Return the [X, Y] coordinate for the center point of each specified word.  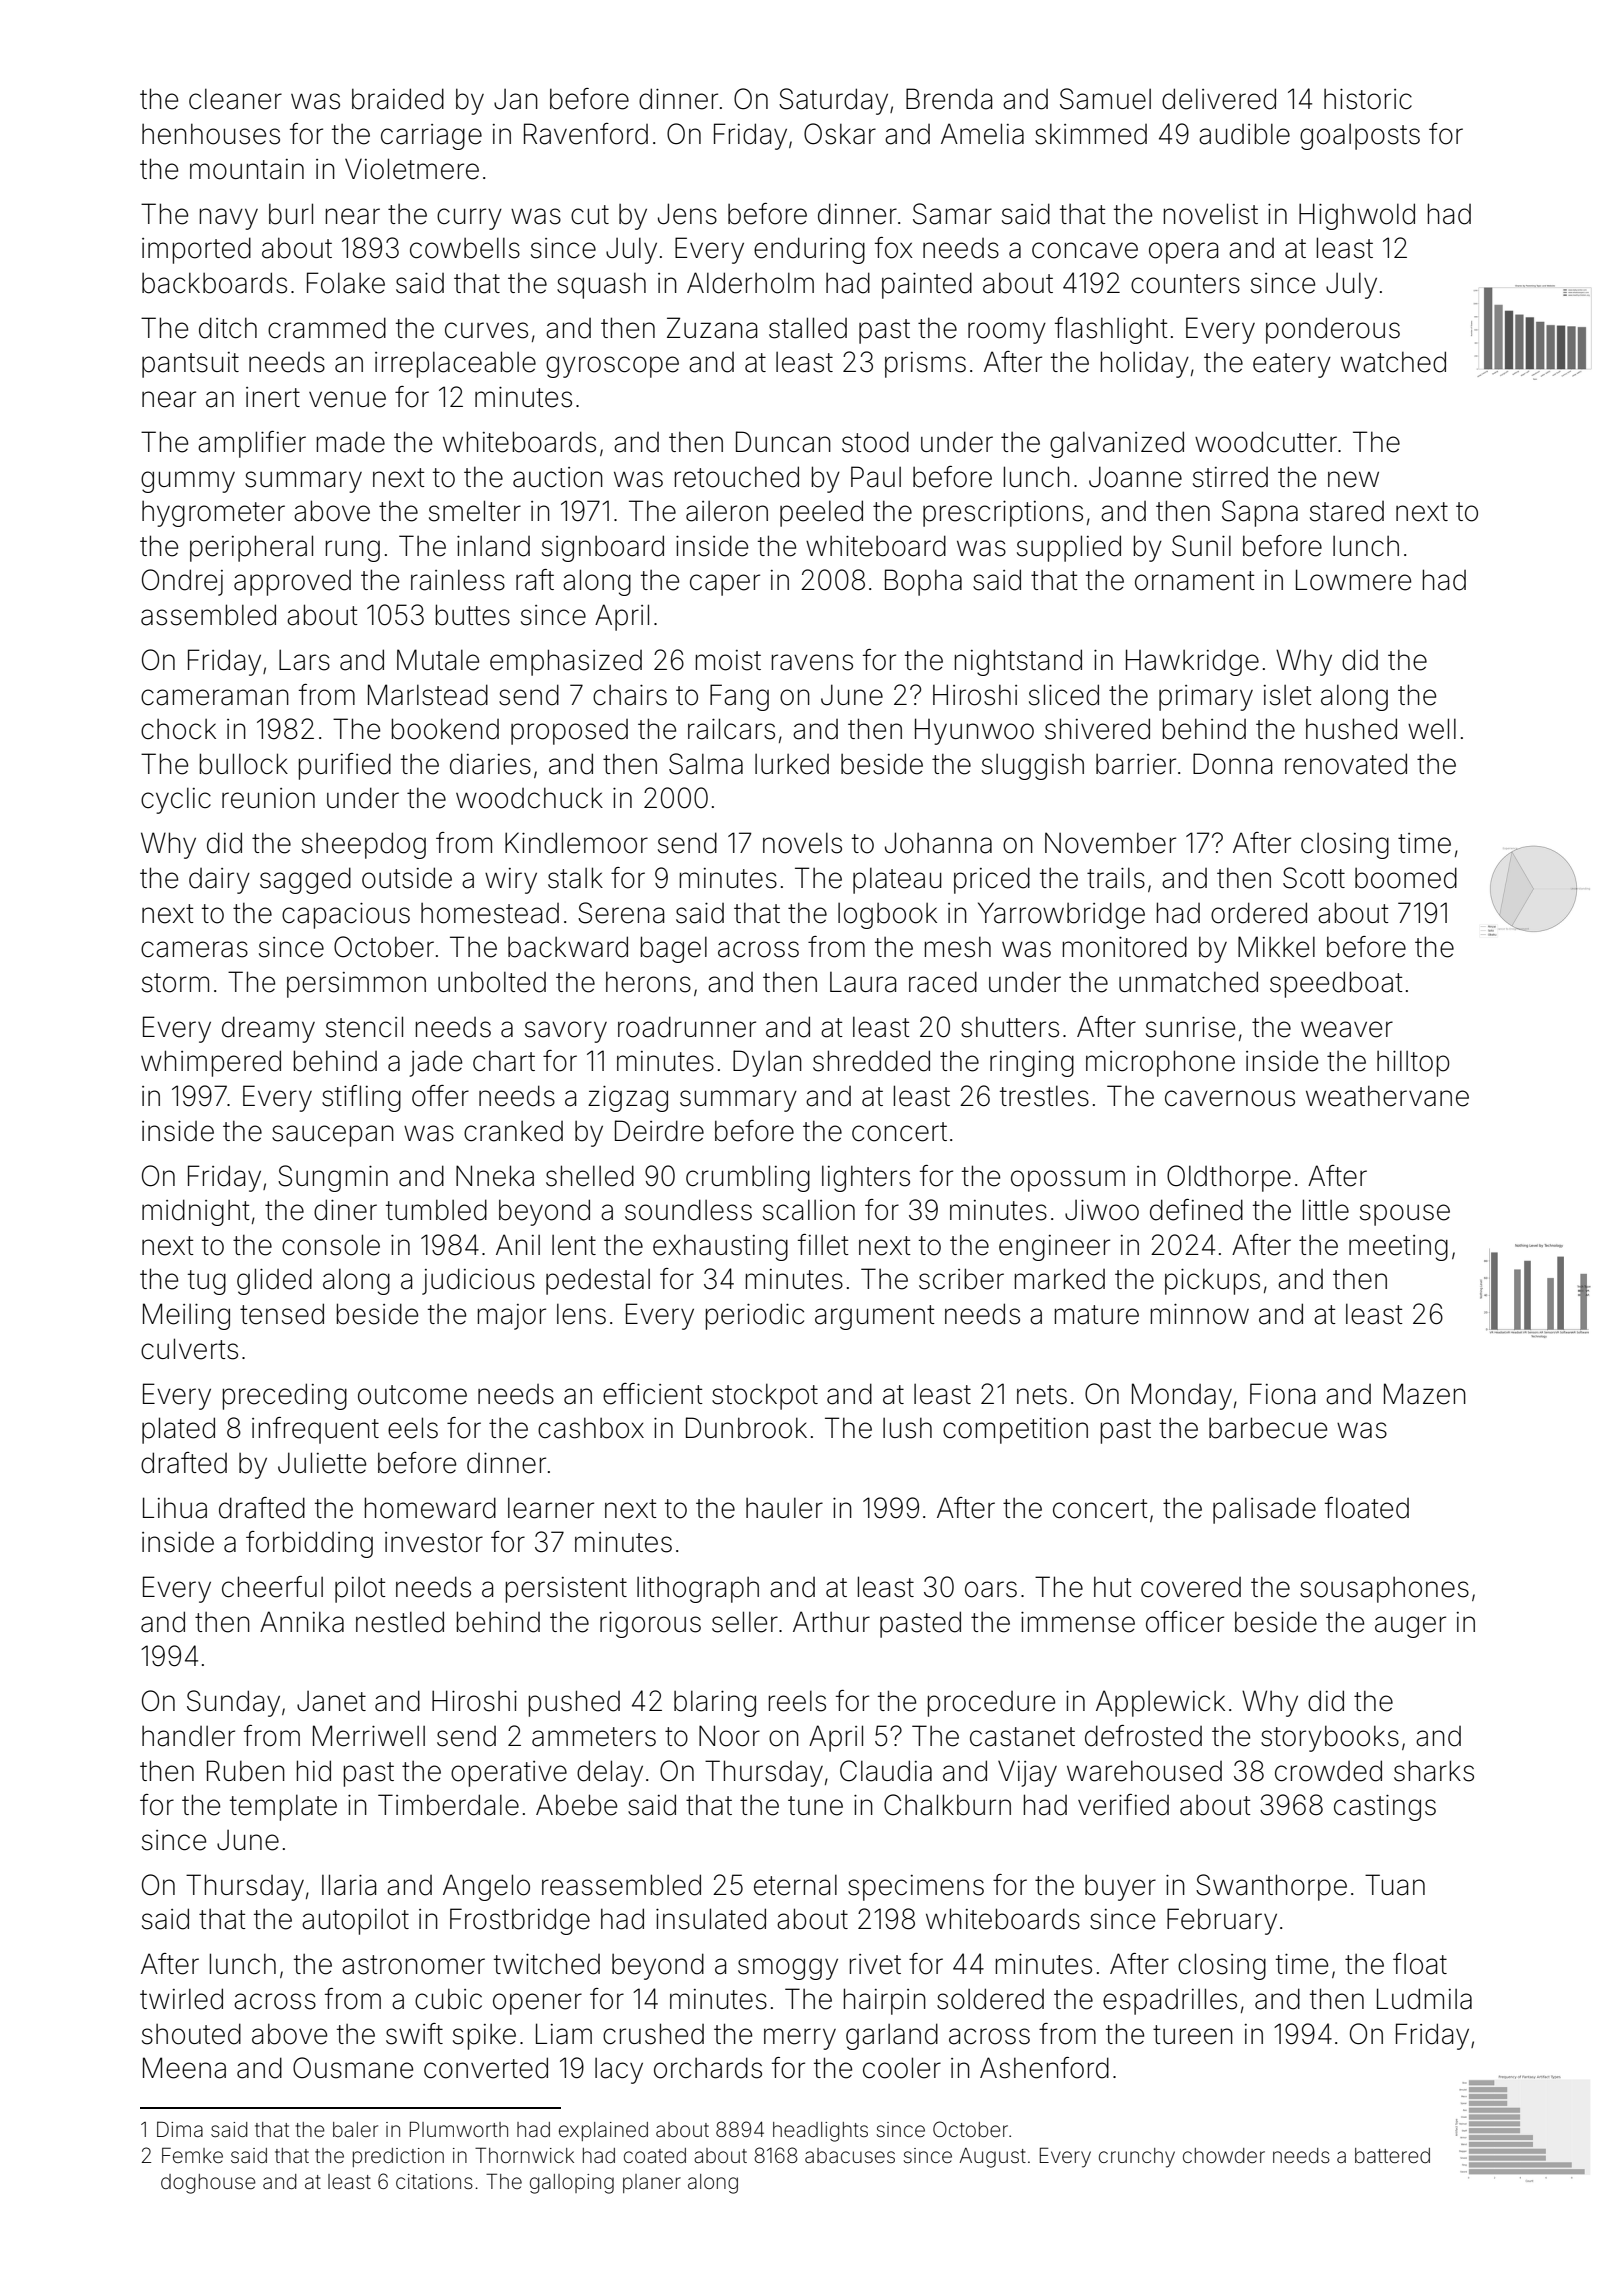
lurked [792, 764]
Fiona [1282, 1394]
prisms [925, 365]
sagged [305, 880]
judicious [478, 1281]
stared [1347, 511]
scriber [961, 1279]
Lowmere [1353, 580]
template [283, 1807]
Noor [729, 1736]
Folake [346, 283]
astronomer [413, 1965]
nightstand [1018, 662]
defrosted [1143, 1736]
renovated [1346, 764]
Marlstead [428, 695]
